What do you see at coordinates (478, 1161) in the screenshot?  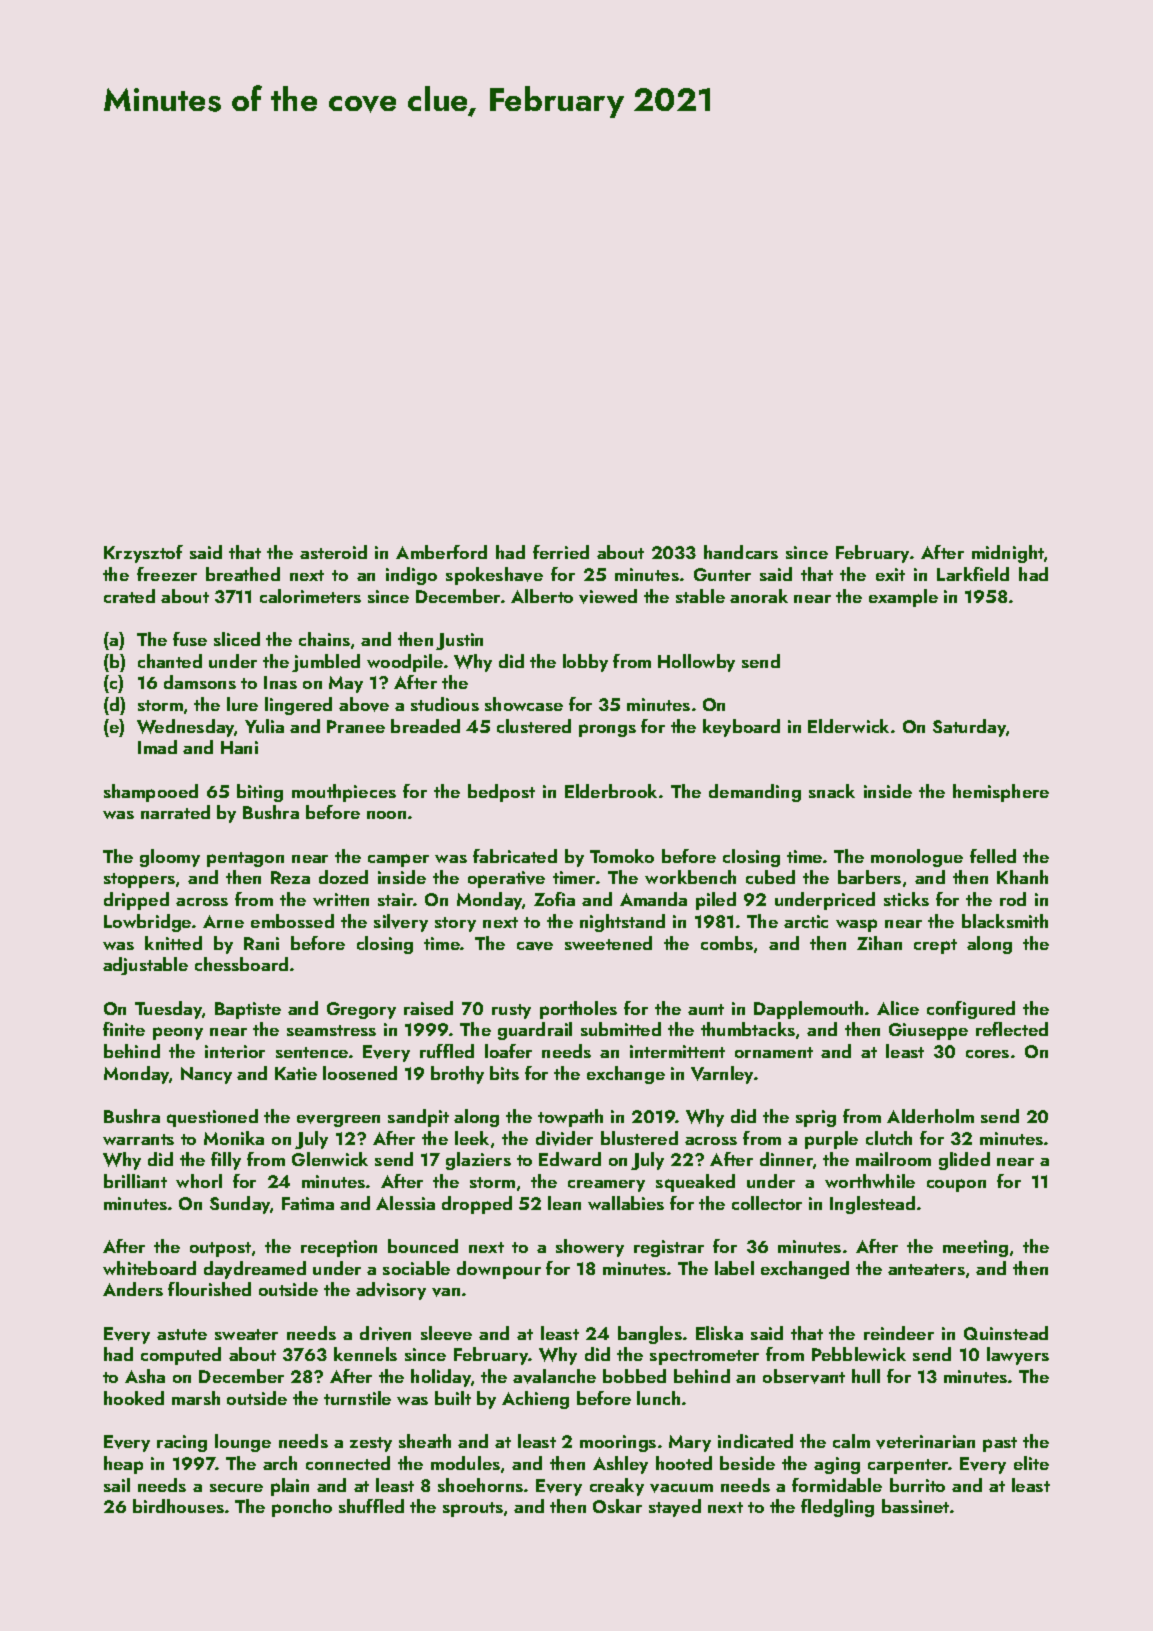 I see `glaziers` at bounding box center [478, 1161].
